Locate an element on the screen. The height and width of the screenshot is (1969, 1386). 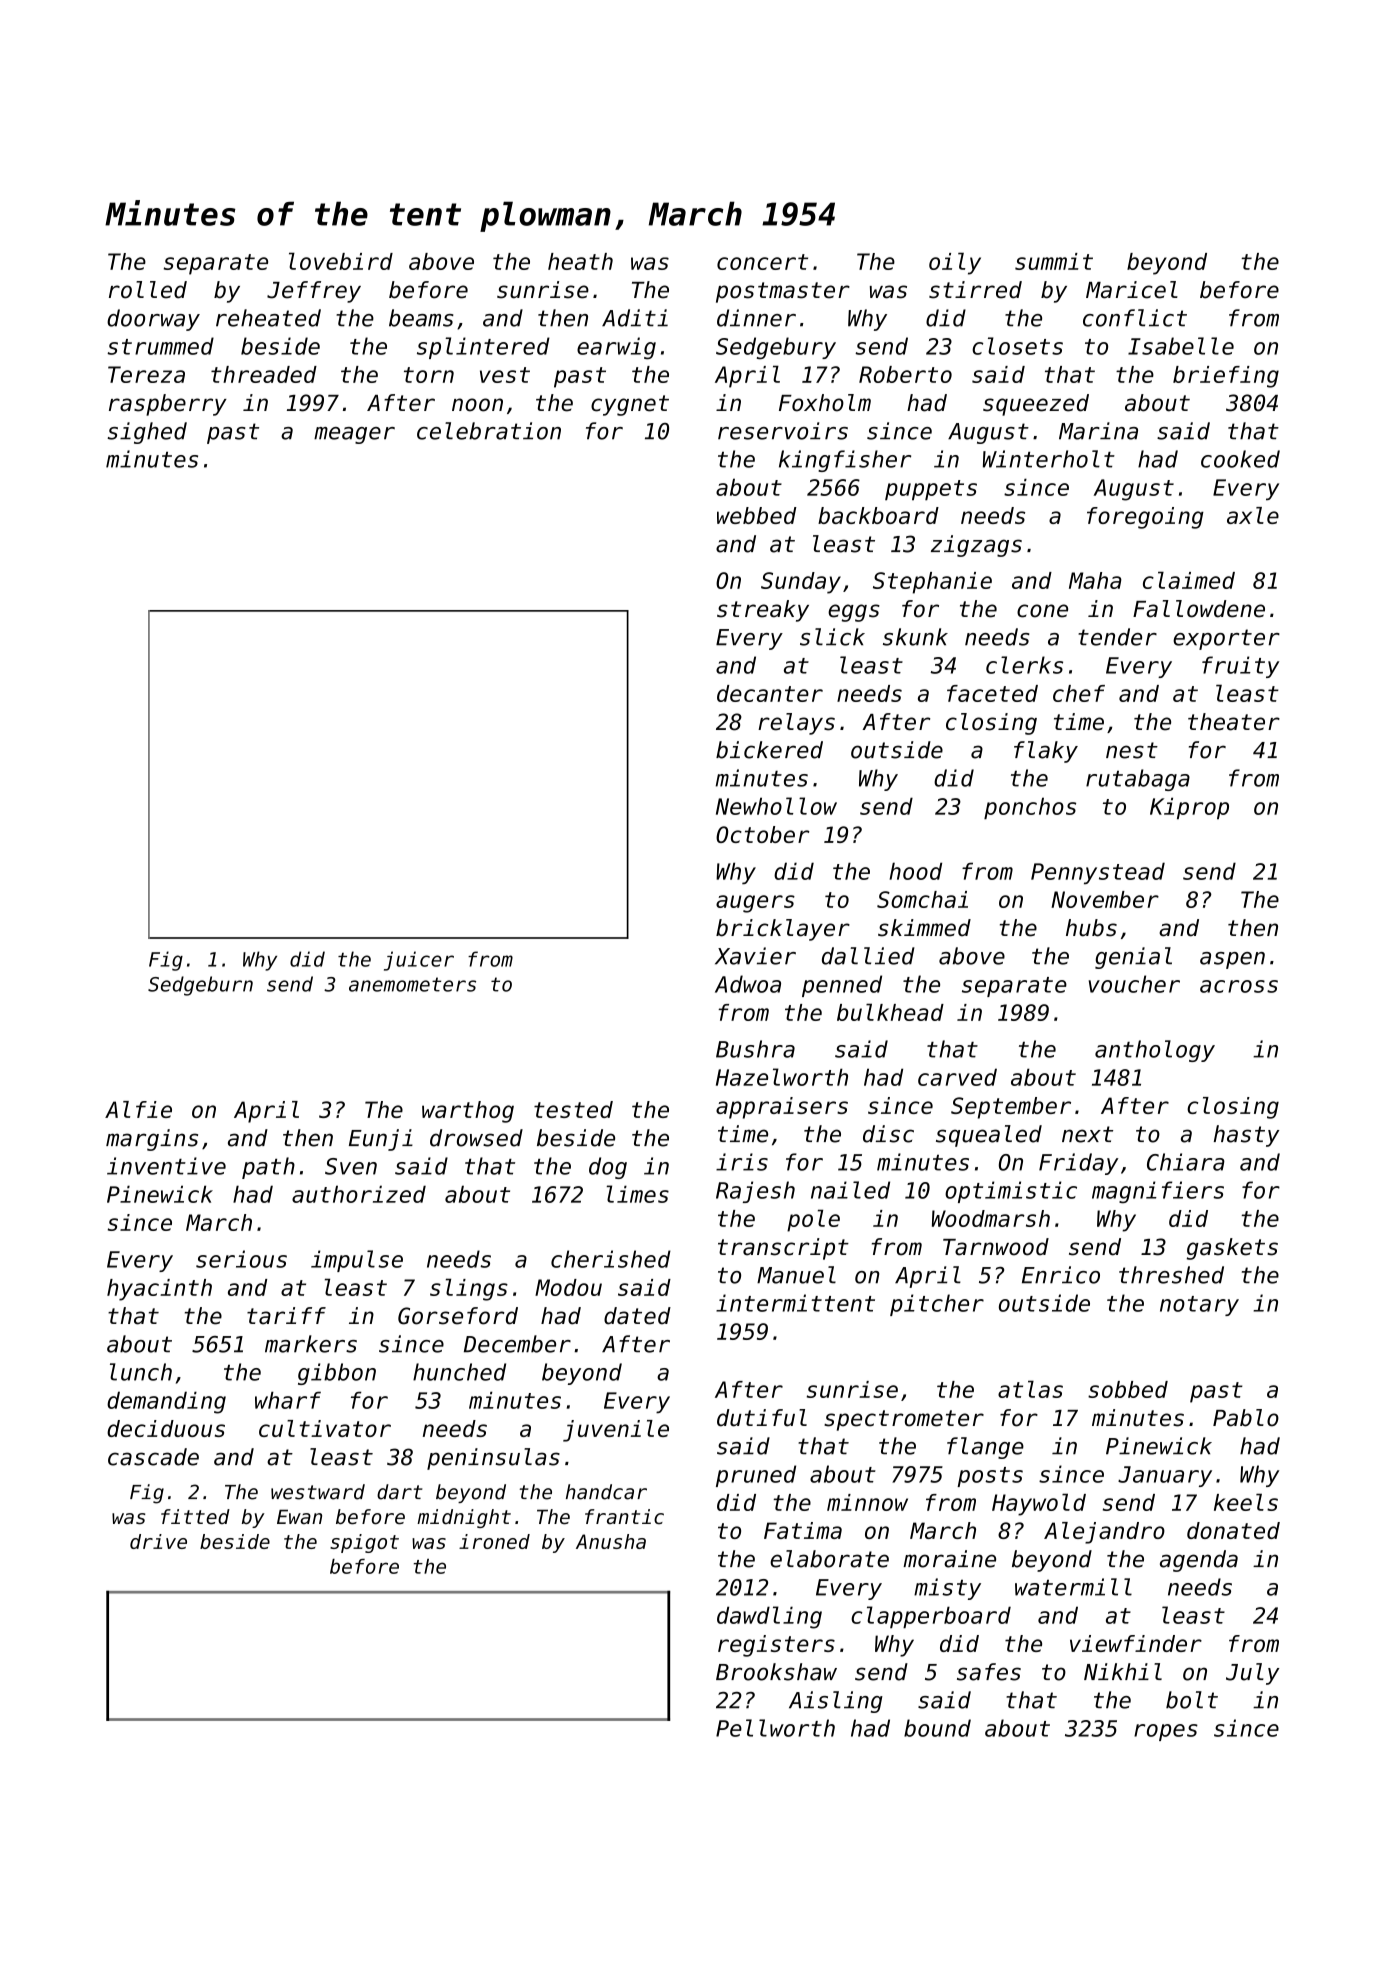
spigot is located at coordinates (364, 1543).
